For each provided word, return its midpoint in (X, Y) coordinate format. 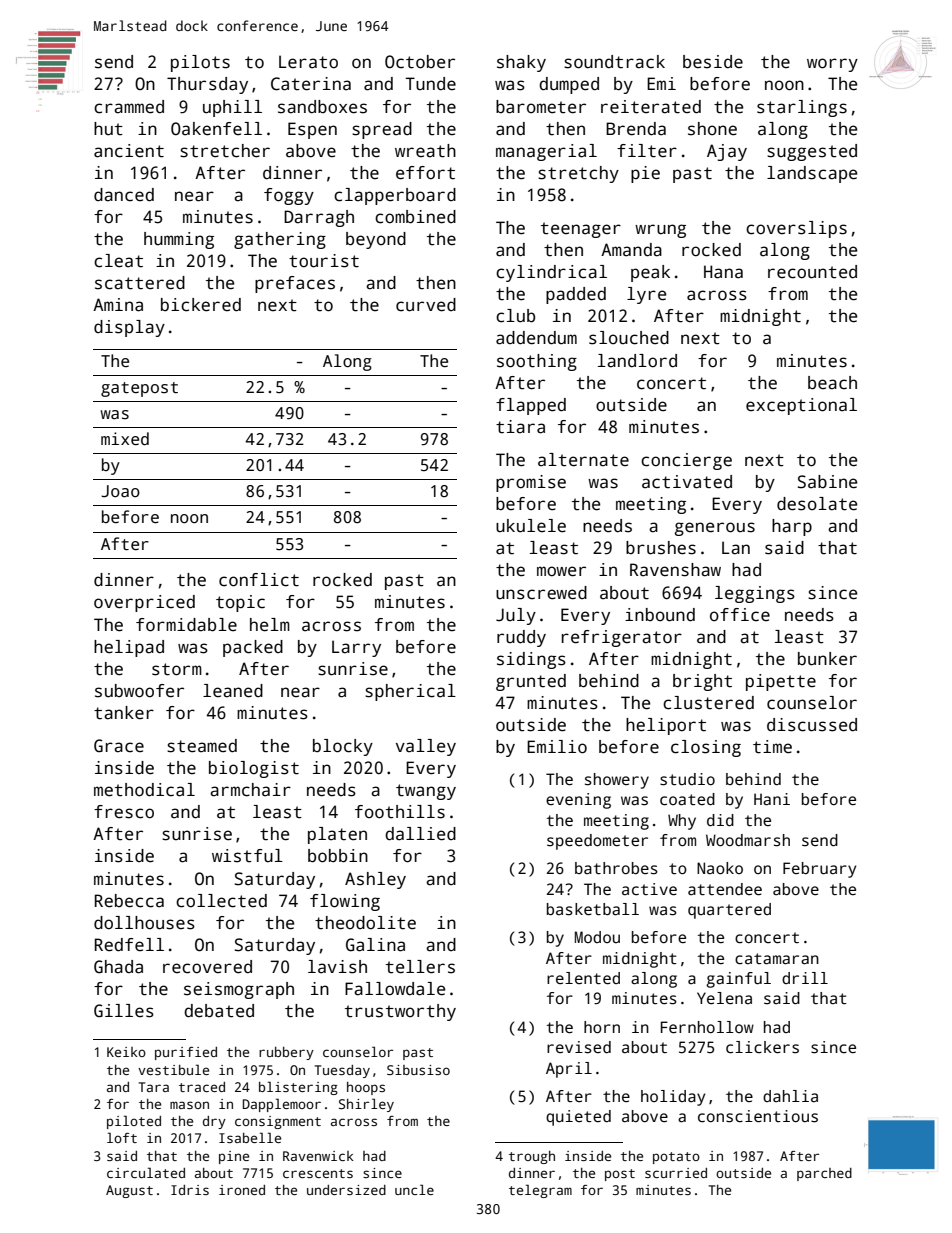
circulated (146, 1172)
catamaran (777, 959)
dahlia (790, 1096)
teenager (581, 230)
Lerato (308, 62)
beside (713, 62)
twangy (426, 792)
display (129, 328)
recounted (812, 272)
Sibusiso (418, 1070)
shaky (521, 63)
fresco (124, 812)
